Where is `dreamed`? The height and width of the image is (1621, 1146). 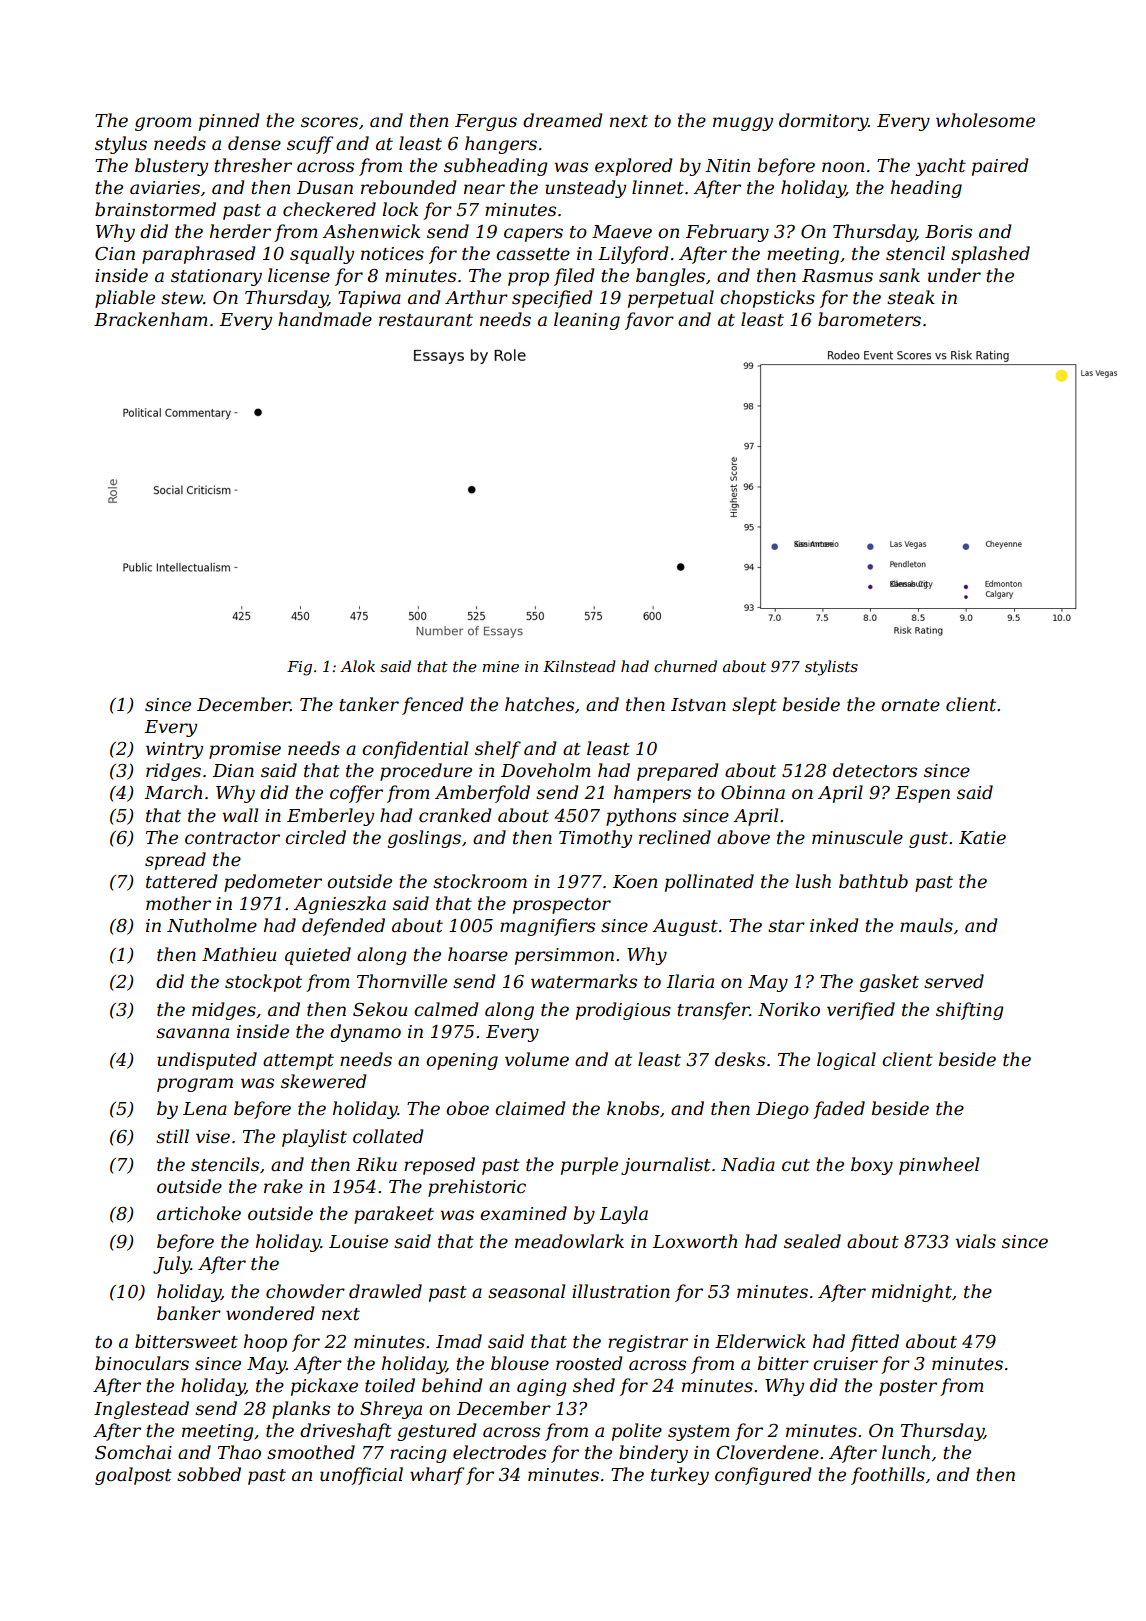
dreamed is located at coordinates (562, 120).
